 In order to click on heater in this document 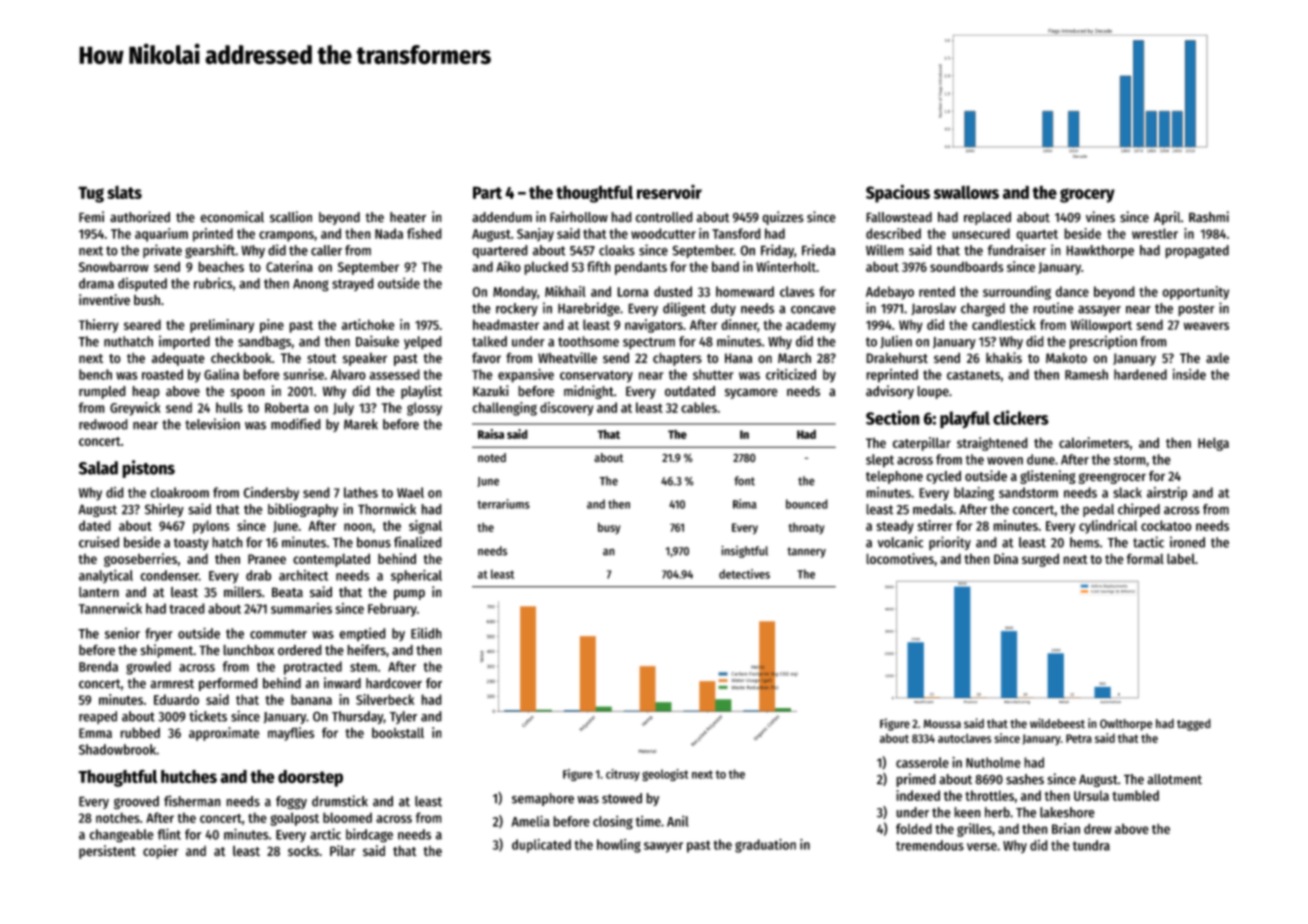, I will do `click(408, 217)`.
